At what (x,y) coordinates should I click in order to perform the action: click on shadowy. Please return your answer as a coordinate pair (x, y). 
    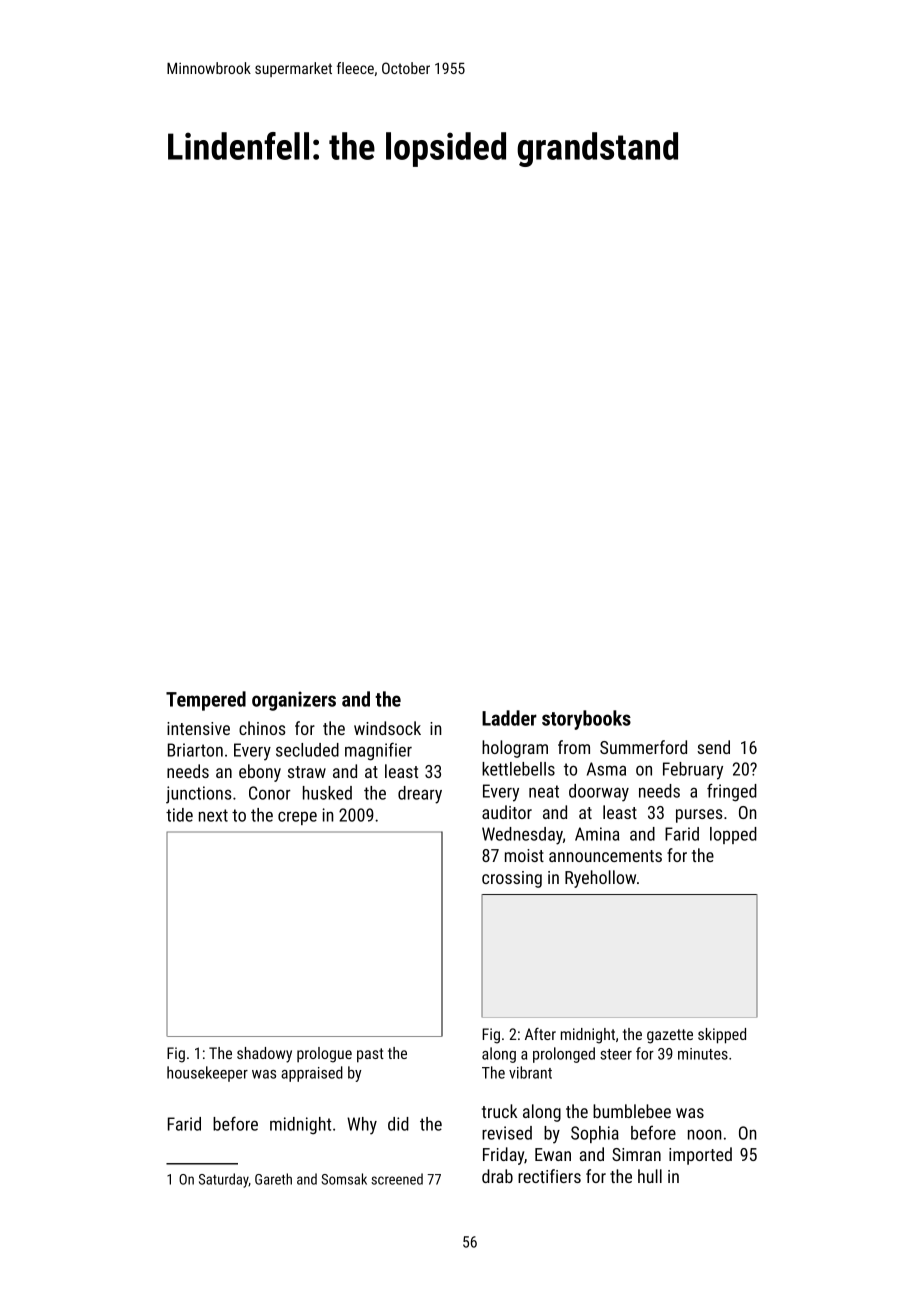
    Looking at the image, I should click on (264, 1055).
